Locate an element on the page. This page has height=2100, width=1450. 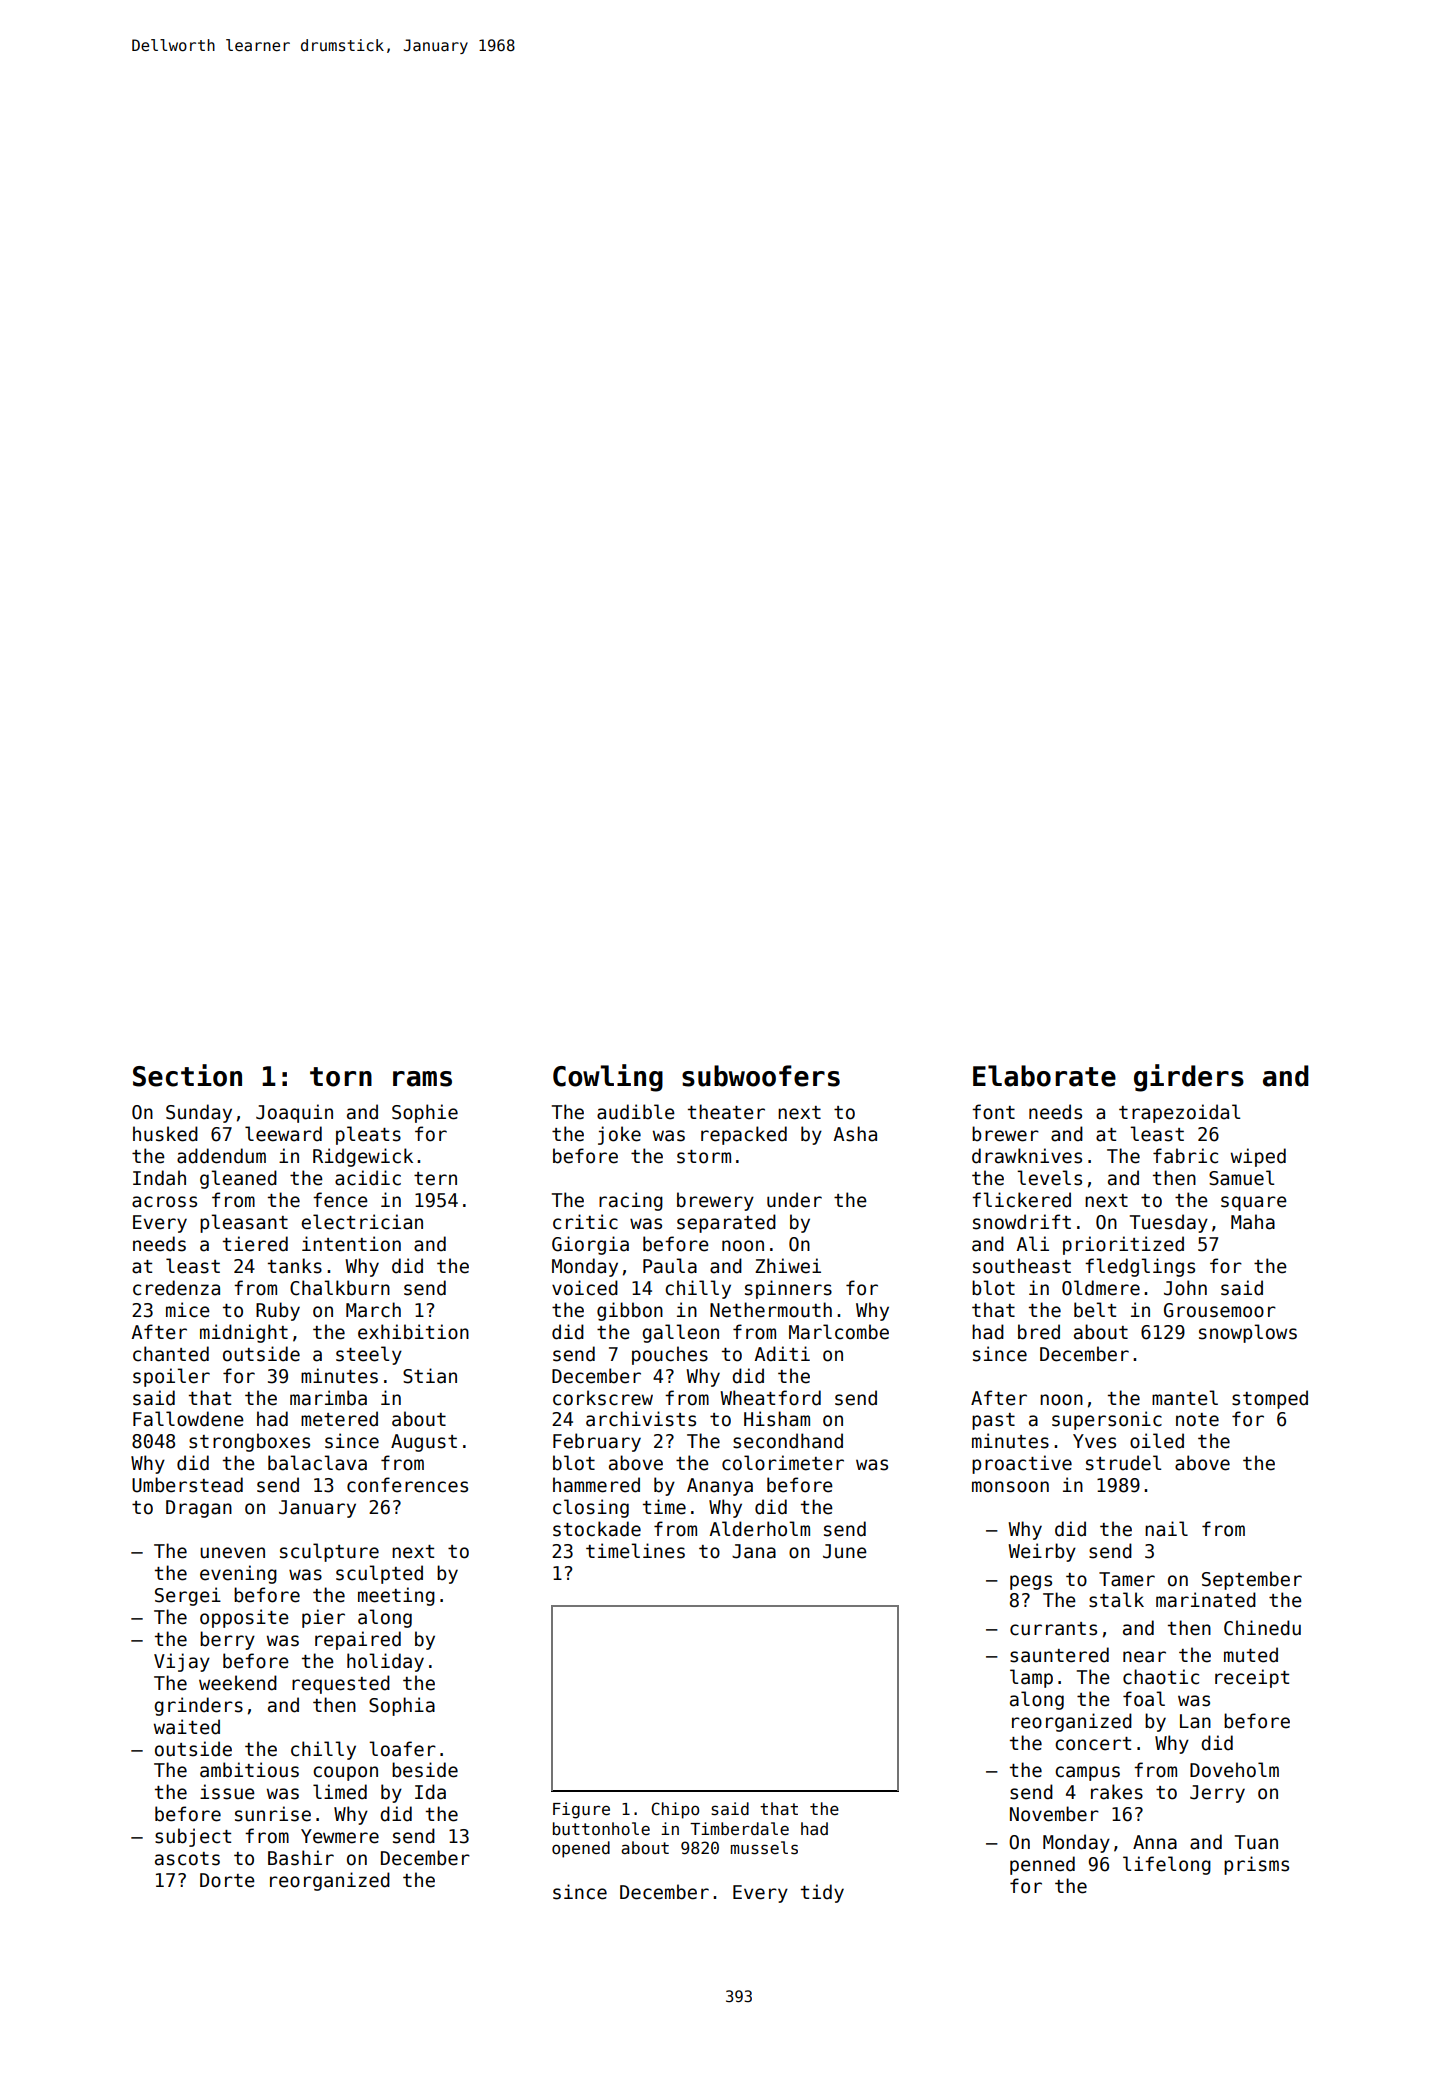
John is located at coordinates (1185, 1288).
